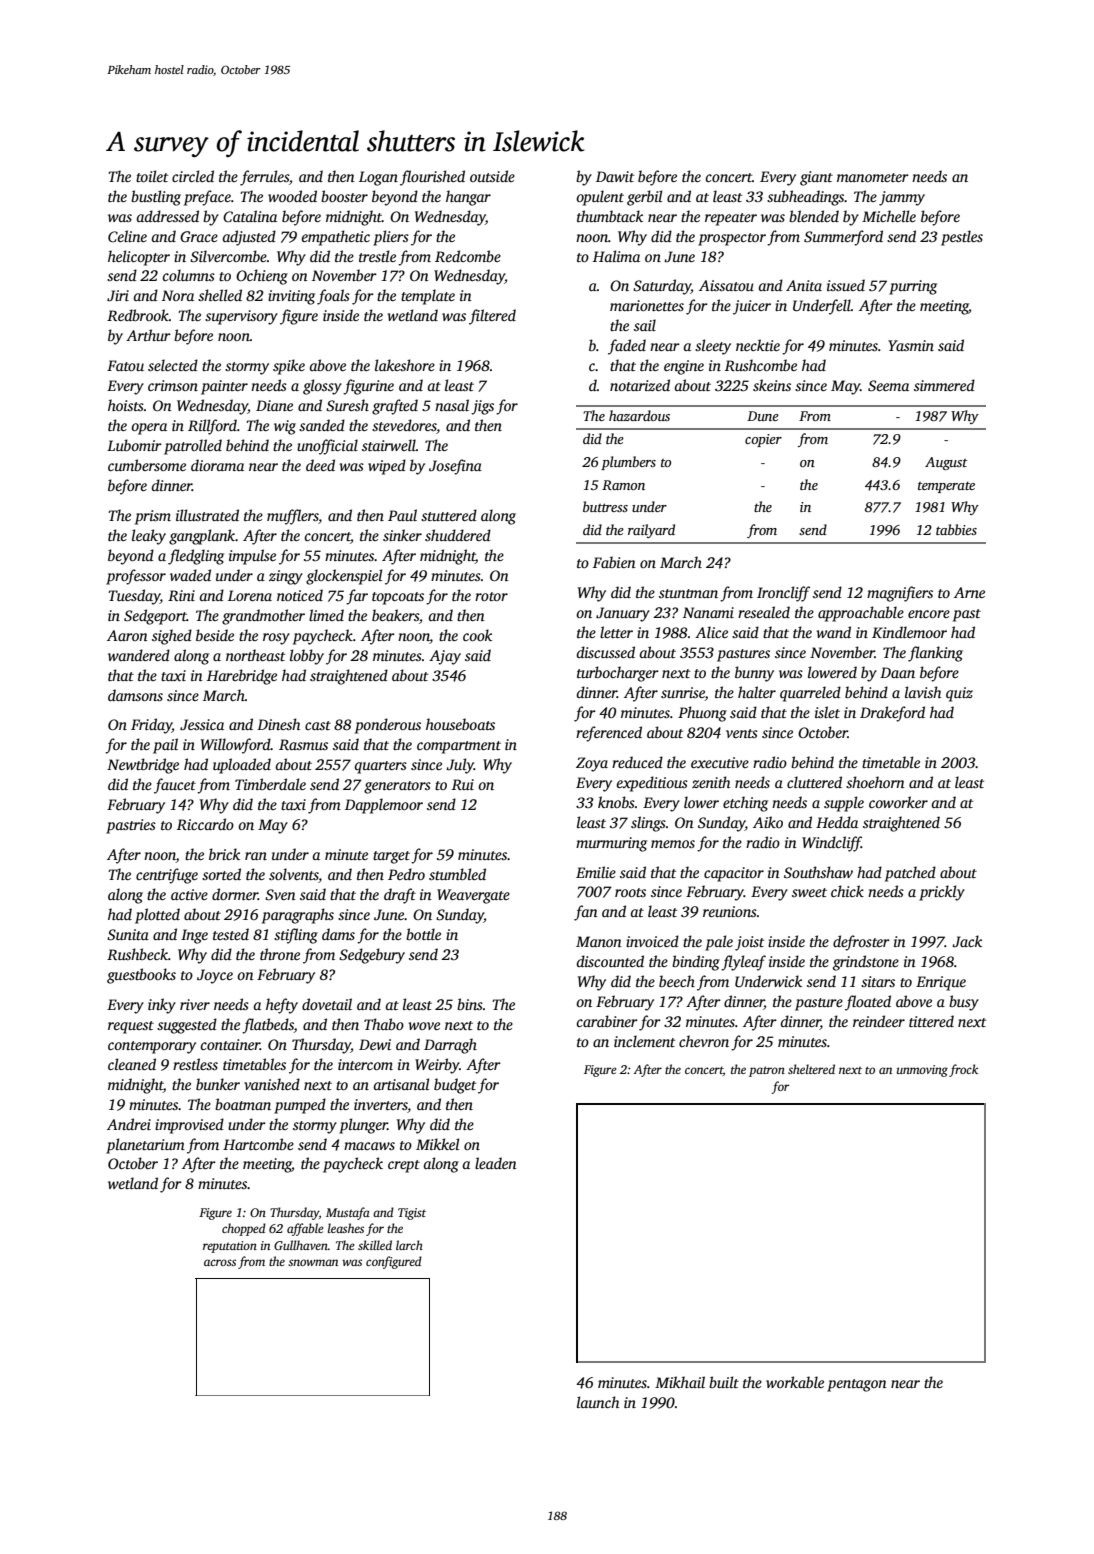 The image size is (1094, 1554). Describe the element at coordinates (368, 387) in the screenshot. I see `figurine` at that location.
